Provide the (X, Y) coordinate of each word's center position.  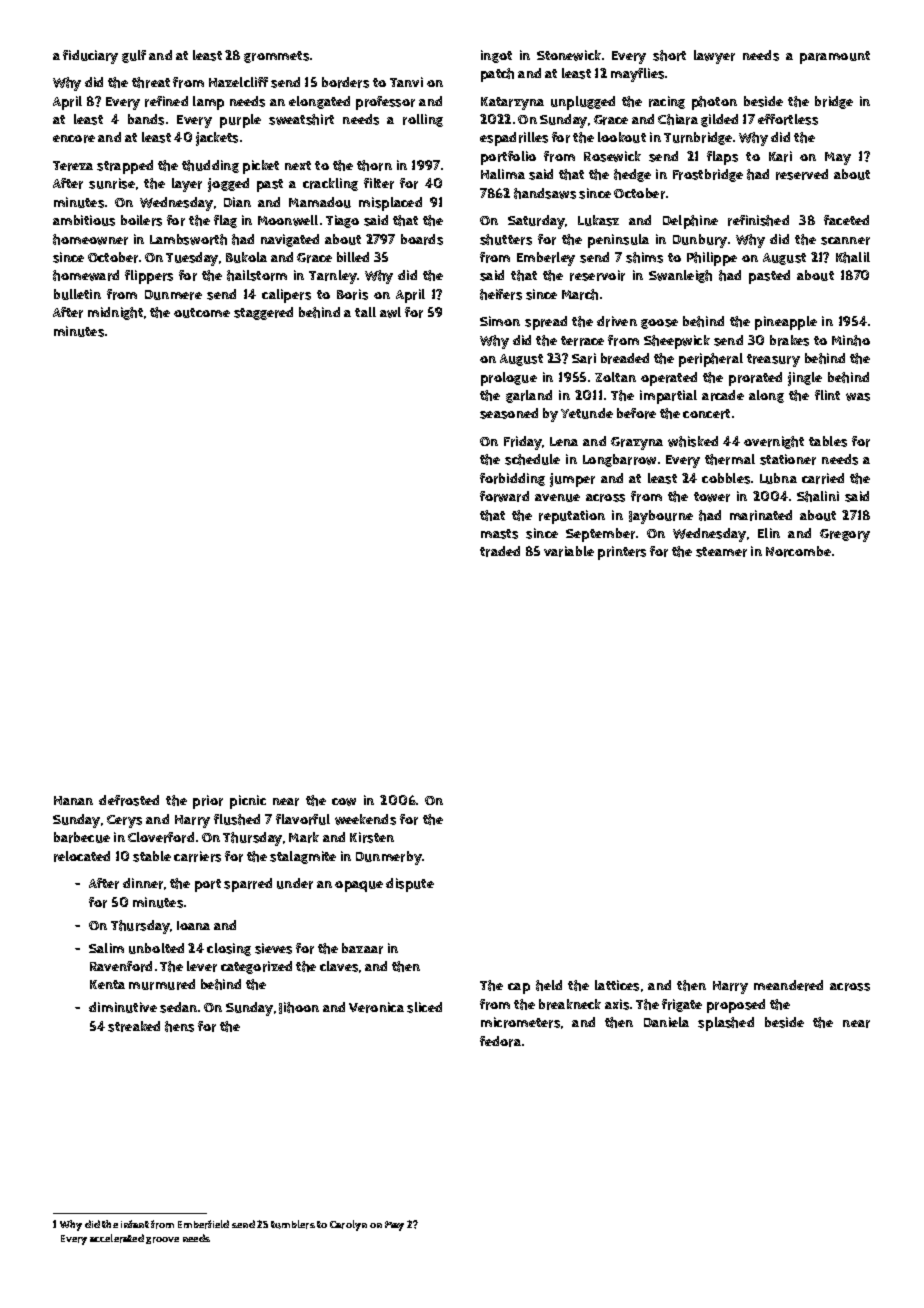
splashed (726, 1024)
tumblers (293, 1224)
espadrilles (514, 139)
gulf (134, 56)
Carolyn (348, 1225)
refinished (758, 220)
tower (712, 497)
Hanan (73, 800)
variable (569, 551)
